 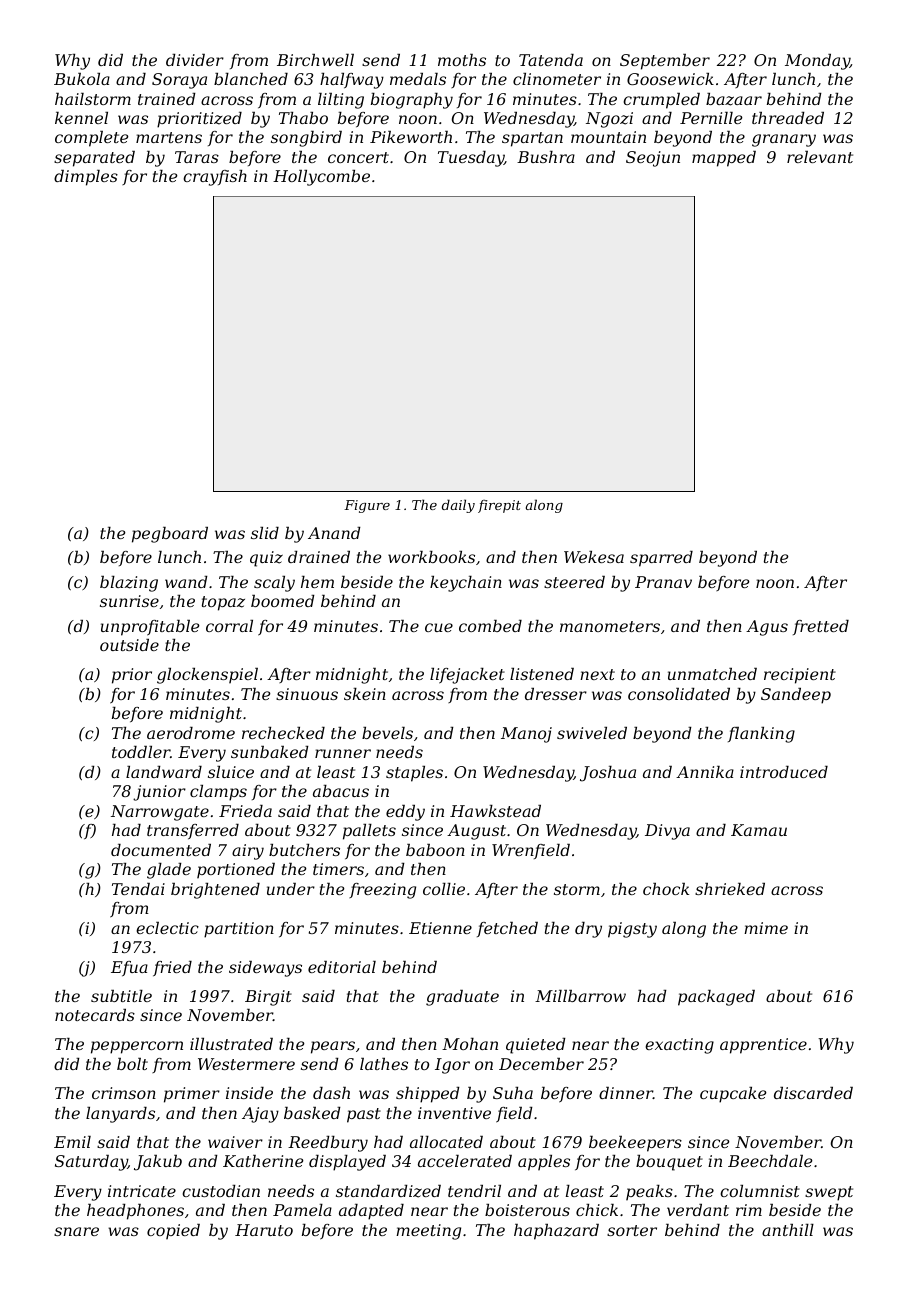 I want to click on Pikeworth, so click(x=411, y=137).
